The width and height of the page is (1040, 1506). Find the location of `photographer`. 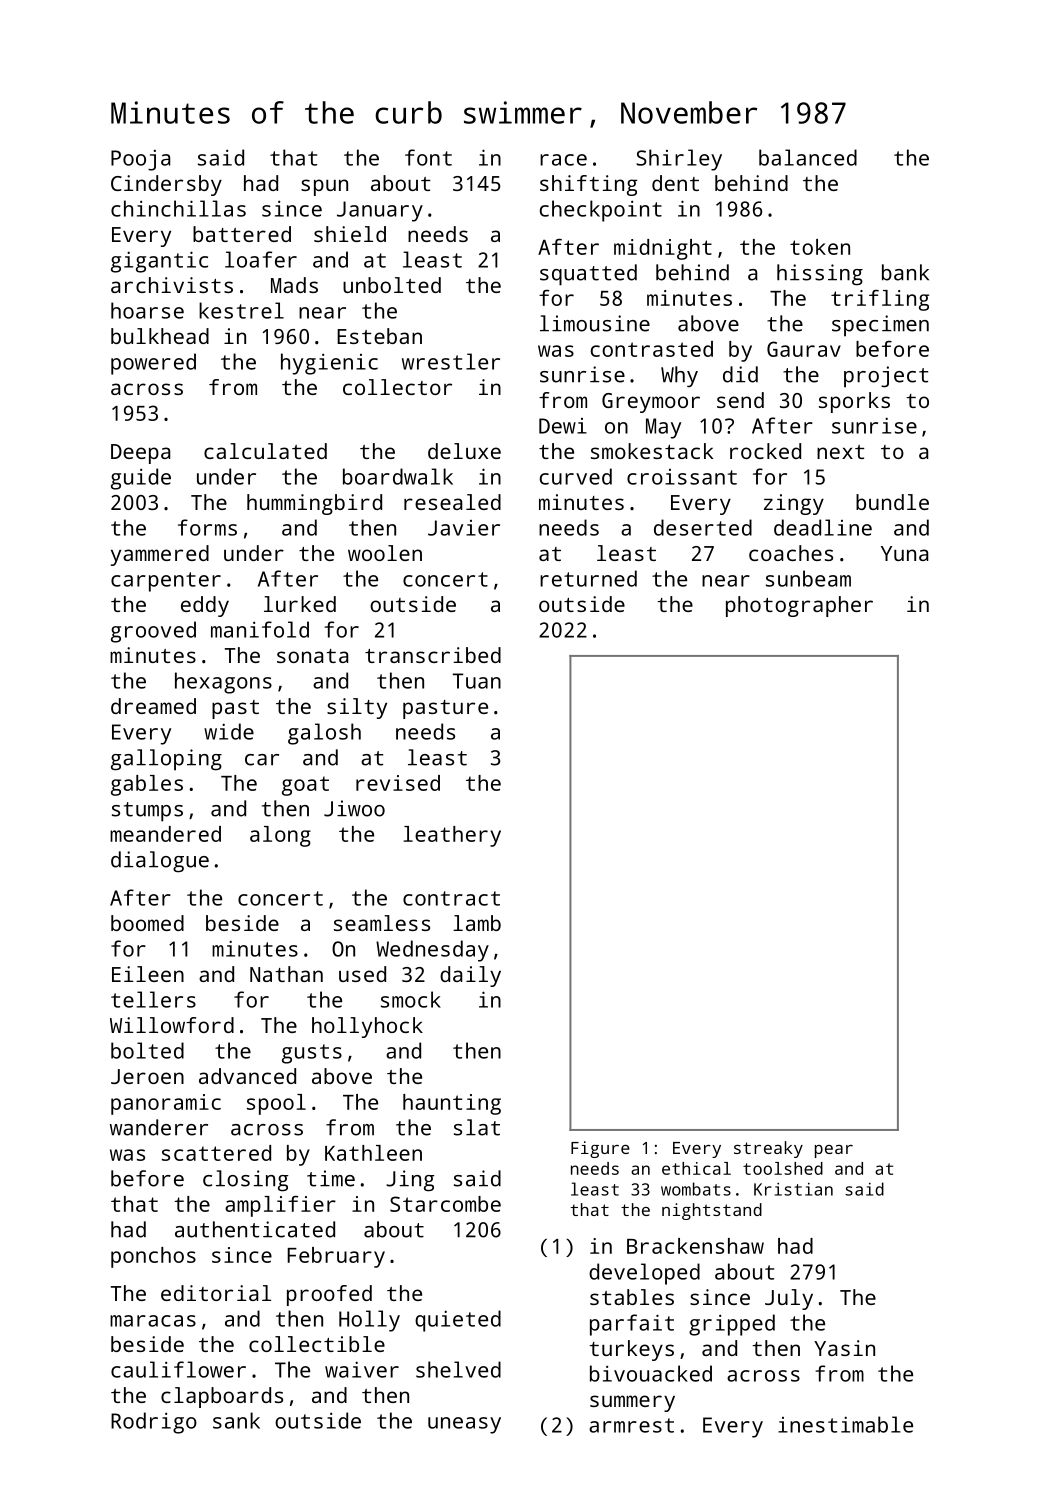

photographer is located at coordinates (799, 606).
